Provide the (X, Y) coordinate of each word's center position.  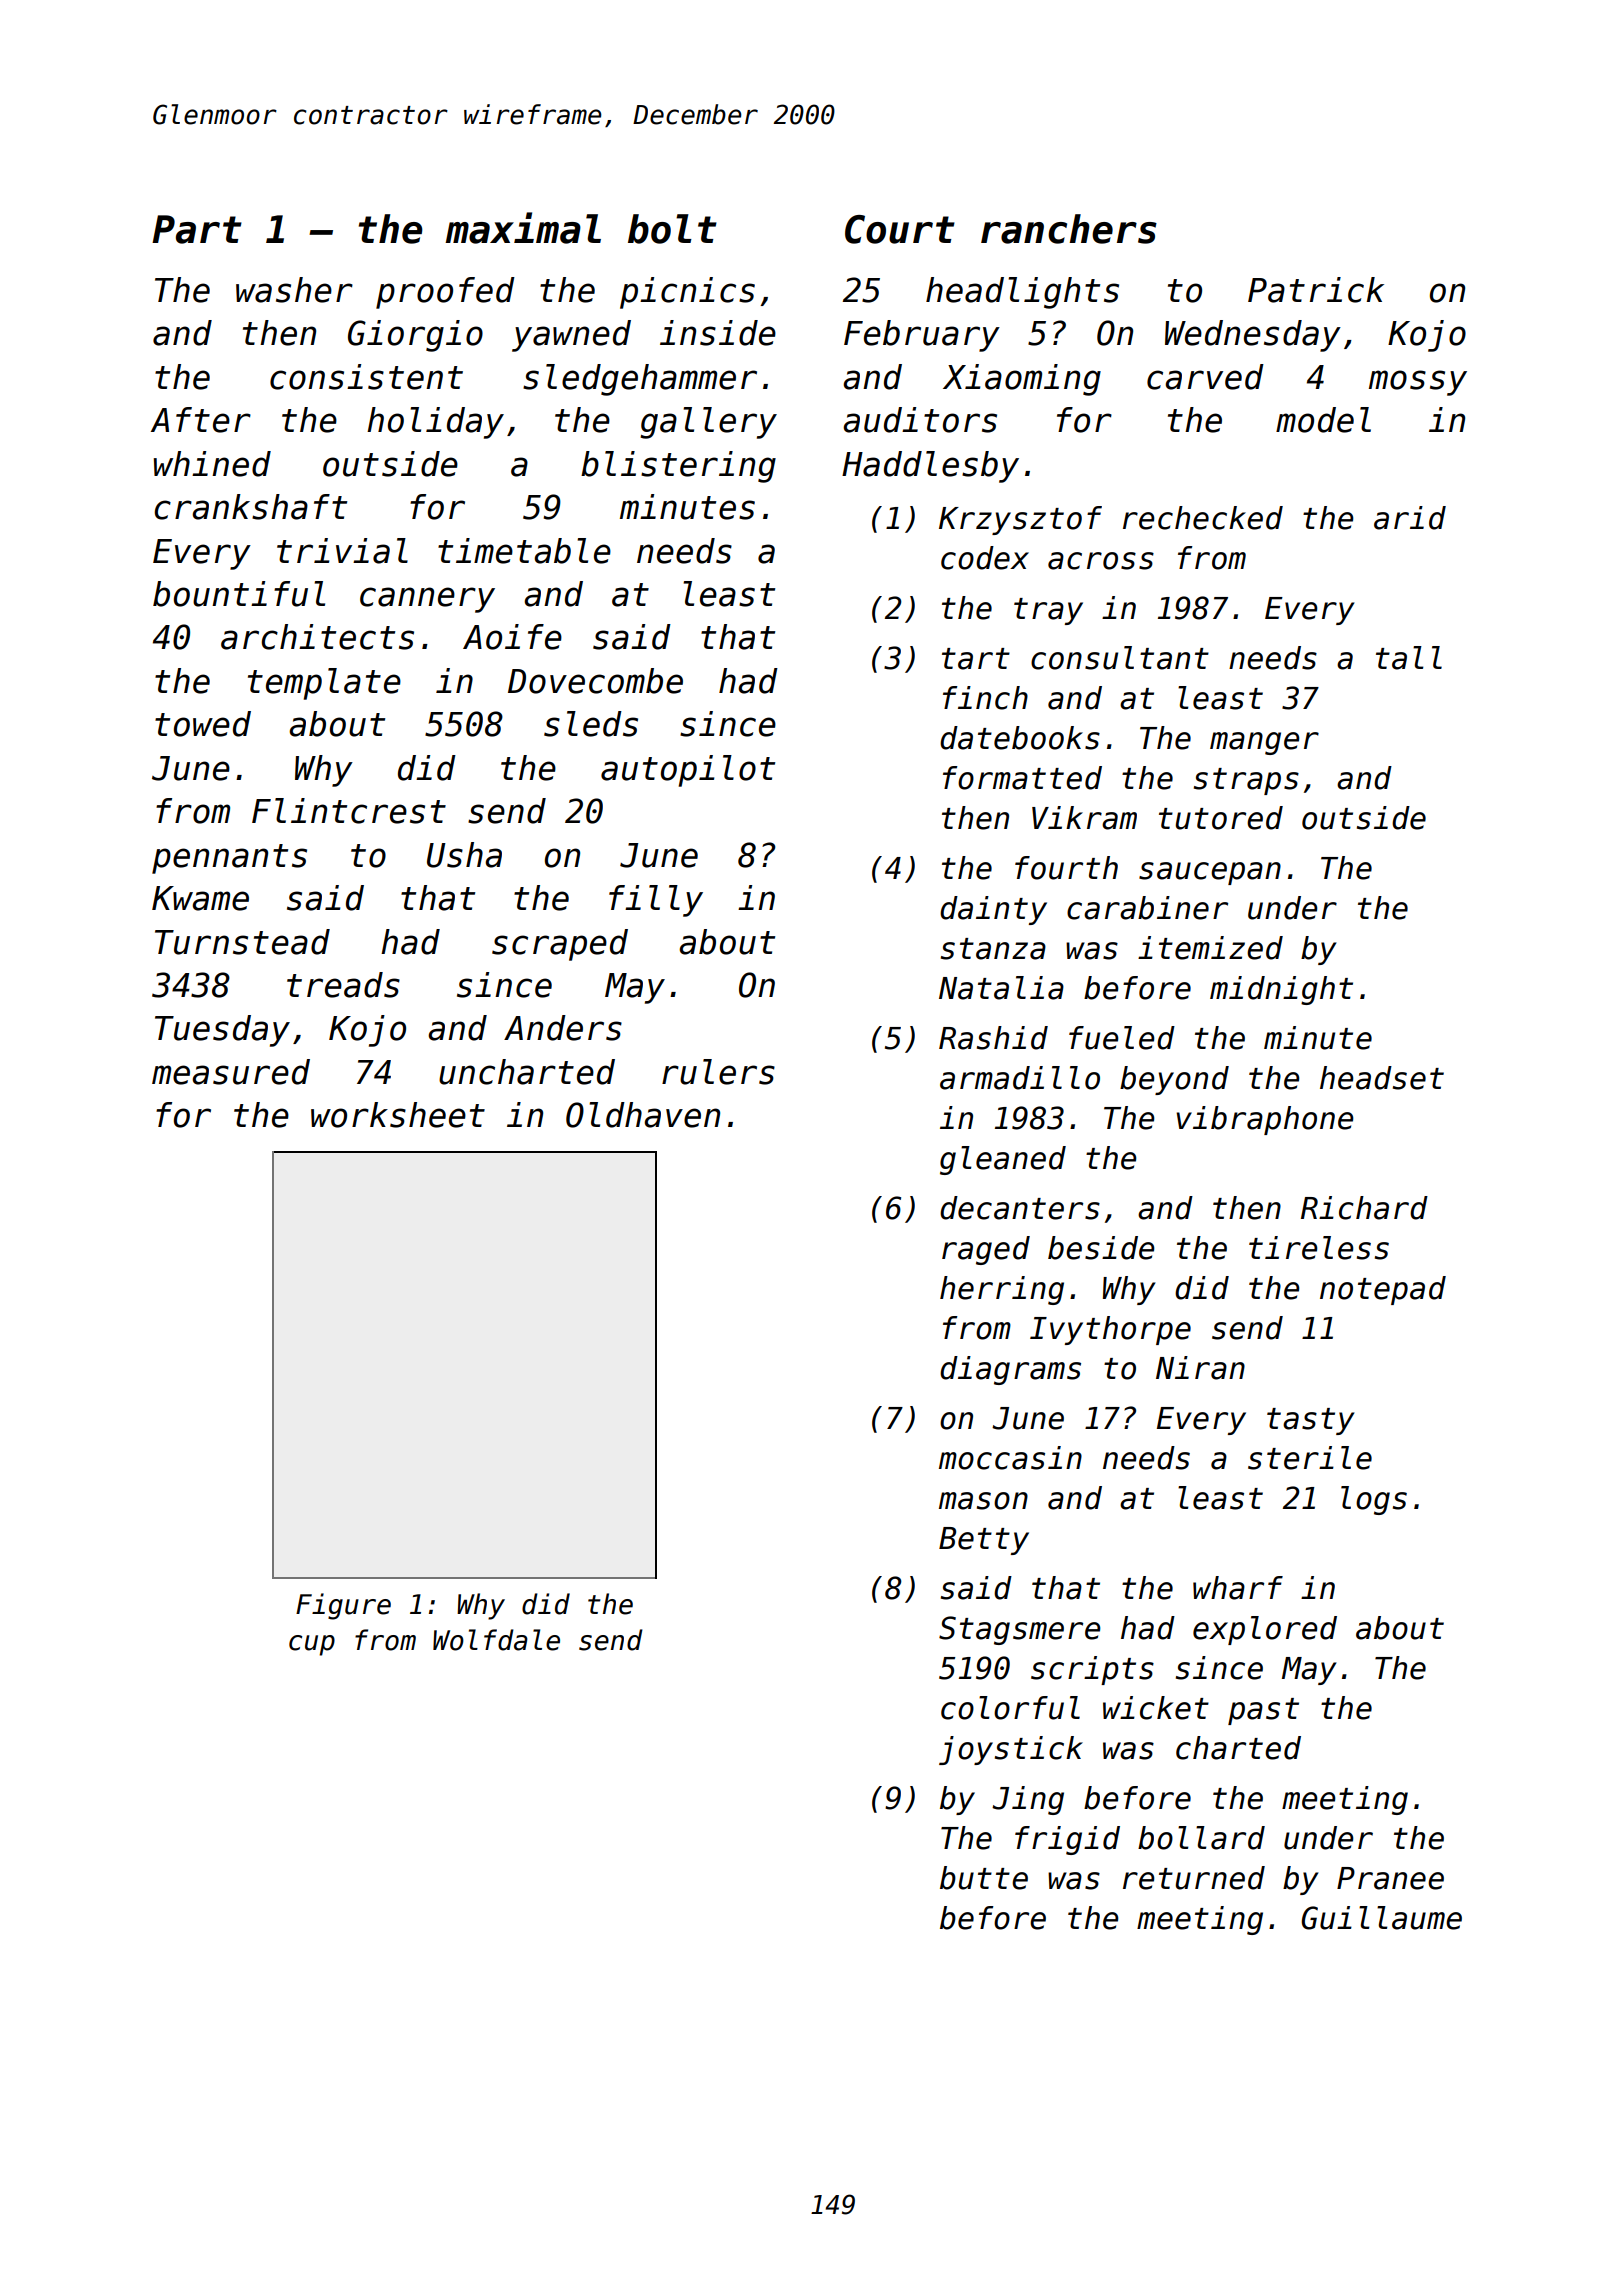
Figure (343, 1606)
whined (212, 464)
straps (1246, 781)
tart (976, 659)
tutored (1221, 818)
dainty (993, 910)
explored (1265, 1630)
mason (983, 1501)
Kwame (200, 898)
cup (312, 1645)
